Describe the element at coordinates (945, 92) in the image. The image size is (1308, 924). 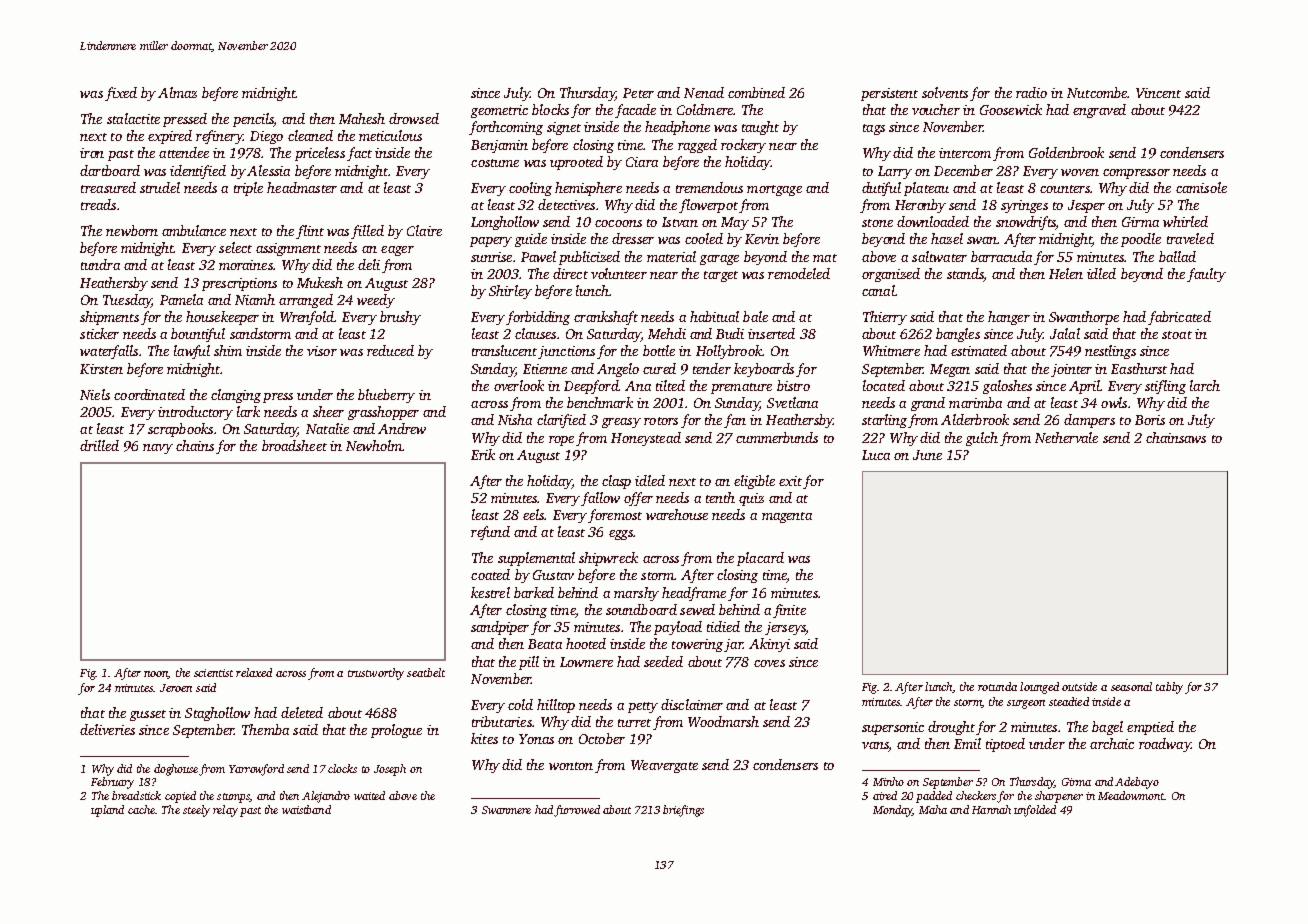
I see `solvents` at that location.
